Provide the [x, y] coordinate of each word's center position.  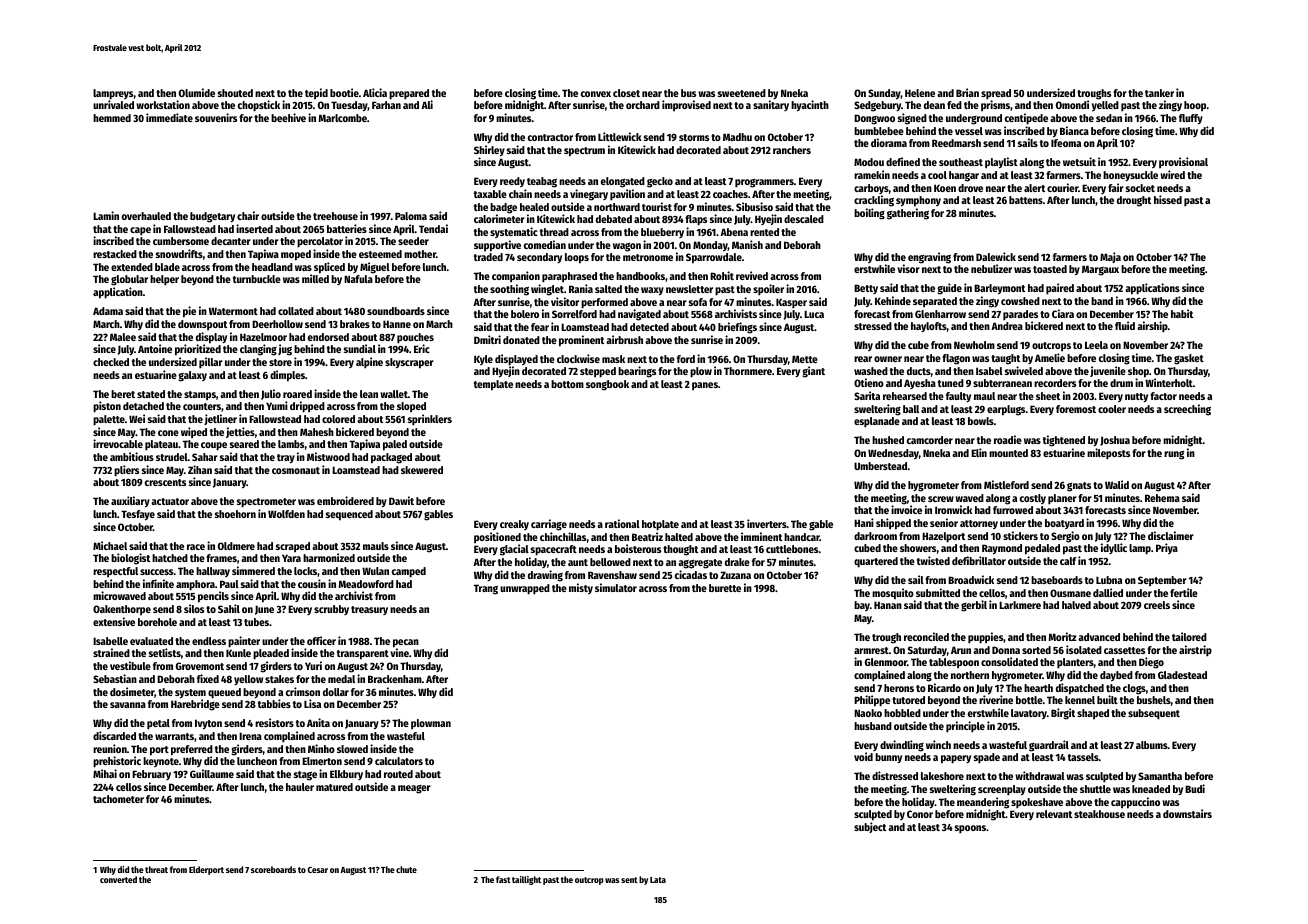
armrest [871, 650]
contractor [550, 137]
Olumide [197, 92]
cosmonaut [296, 470]
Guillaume [212, 773]
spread [996, 94]
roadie [1008, 439]
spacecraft [554, 550]
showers [918, 548]
